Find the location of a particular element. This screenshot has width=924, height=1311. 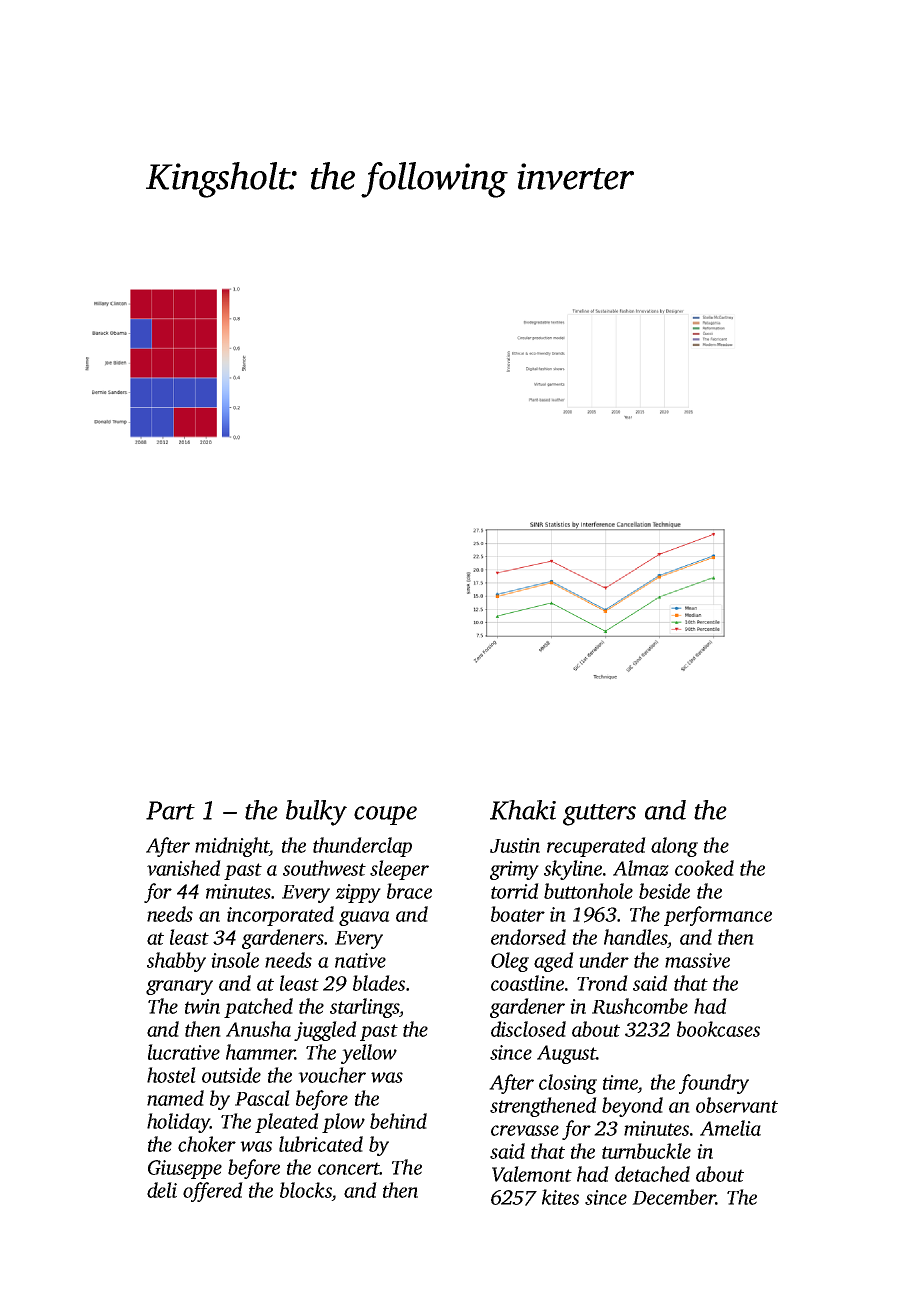

closing is located at coordinates (568, 1084).
